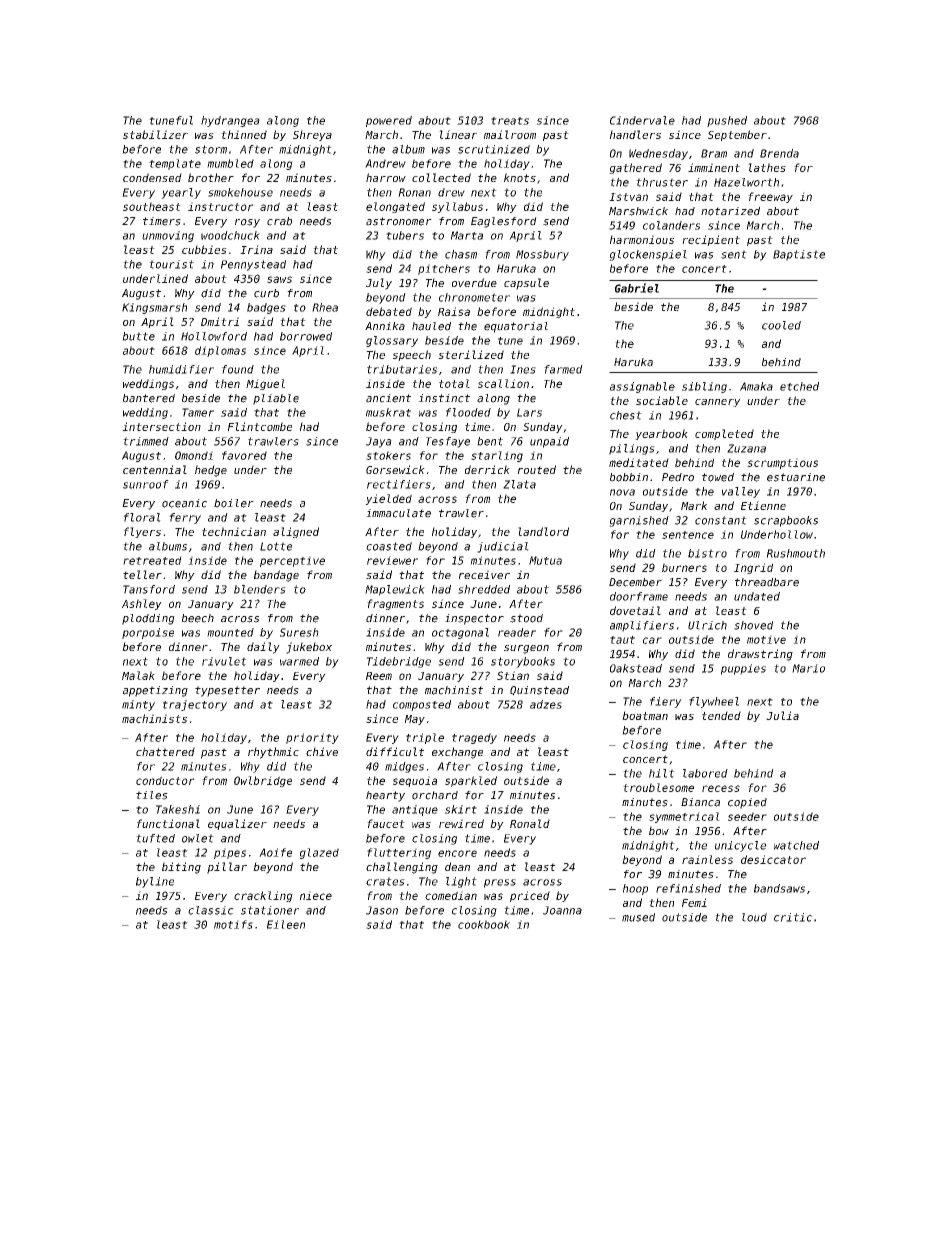  What do you see at coordinates (265, 384) in the document?
I see `Miguel` at bounding box center [265, 384].
